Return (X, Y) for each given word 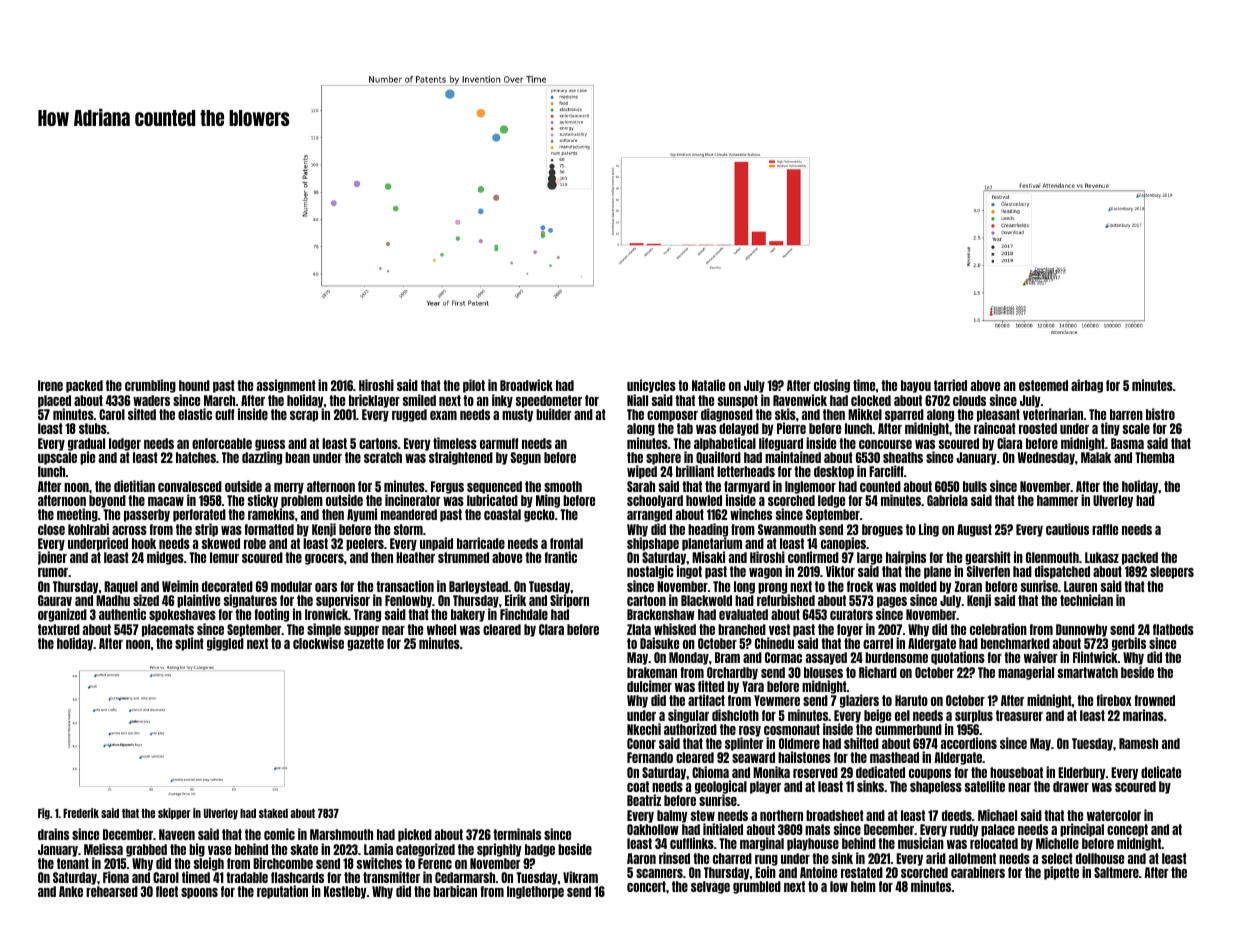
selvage (710, 887)
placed (54, 401)
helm (863, 886)
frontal (566, 543)
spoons (199, 893)
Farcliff (886, 471)
